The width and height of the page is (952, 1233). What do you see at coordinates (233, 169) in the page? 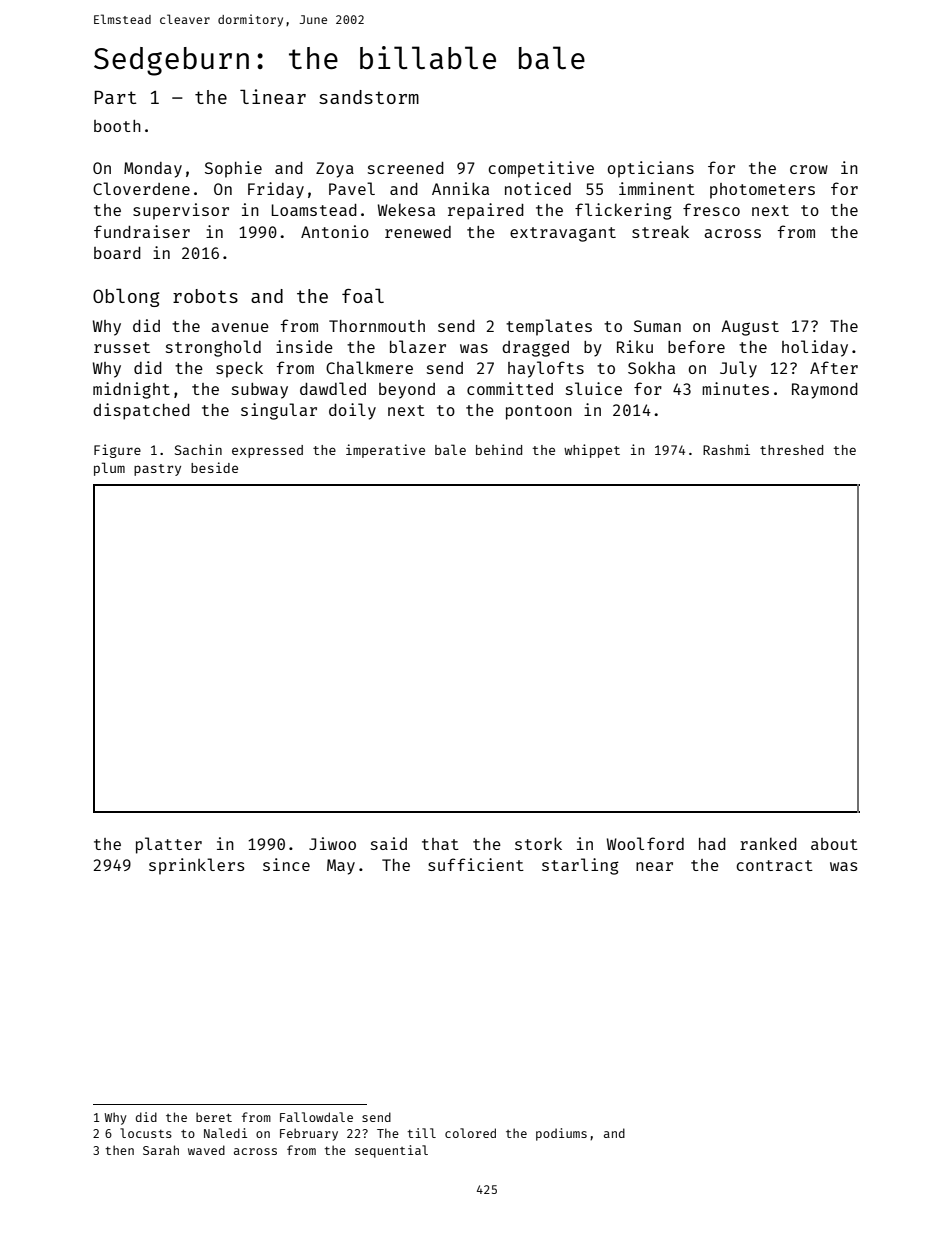
I see `Sophie` at bounding box center [233, 169].
